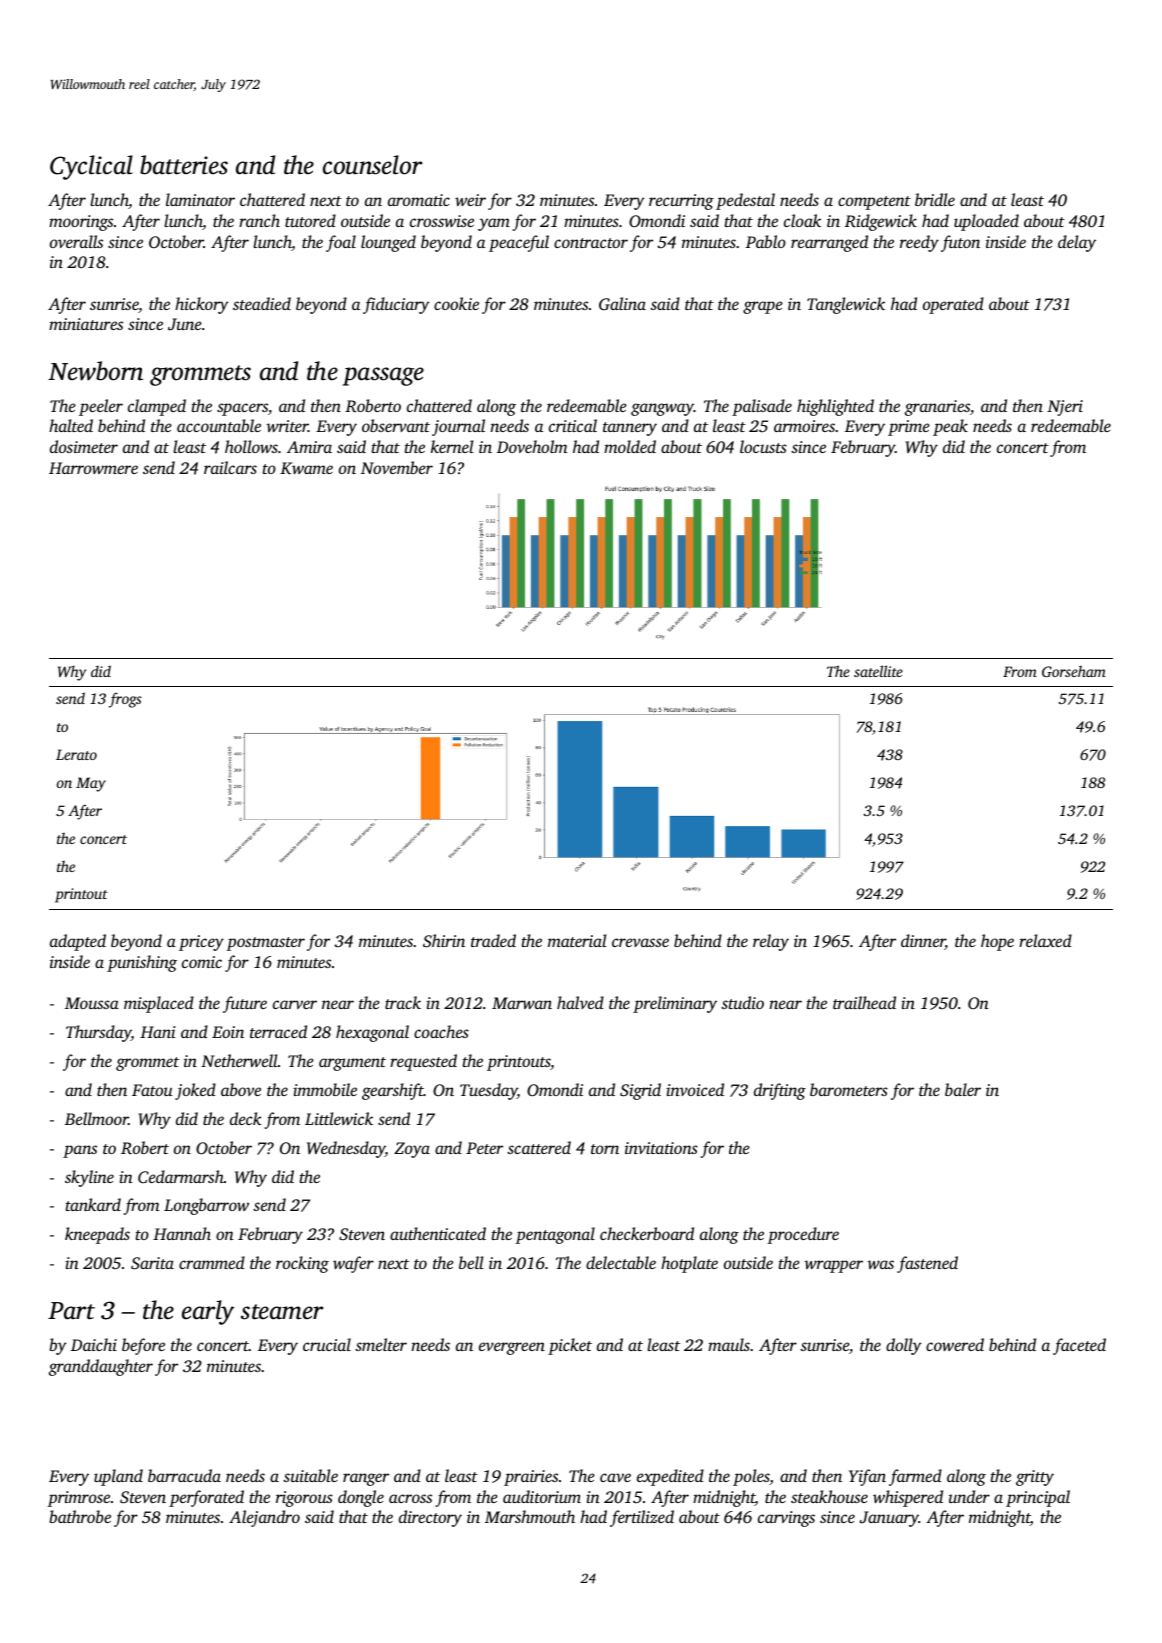 The height and width of the screenshot is (1643, 1162). I want to click on Kwame, so click(306, 468).
